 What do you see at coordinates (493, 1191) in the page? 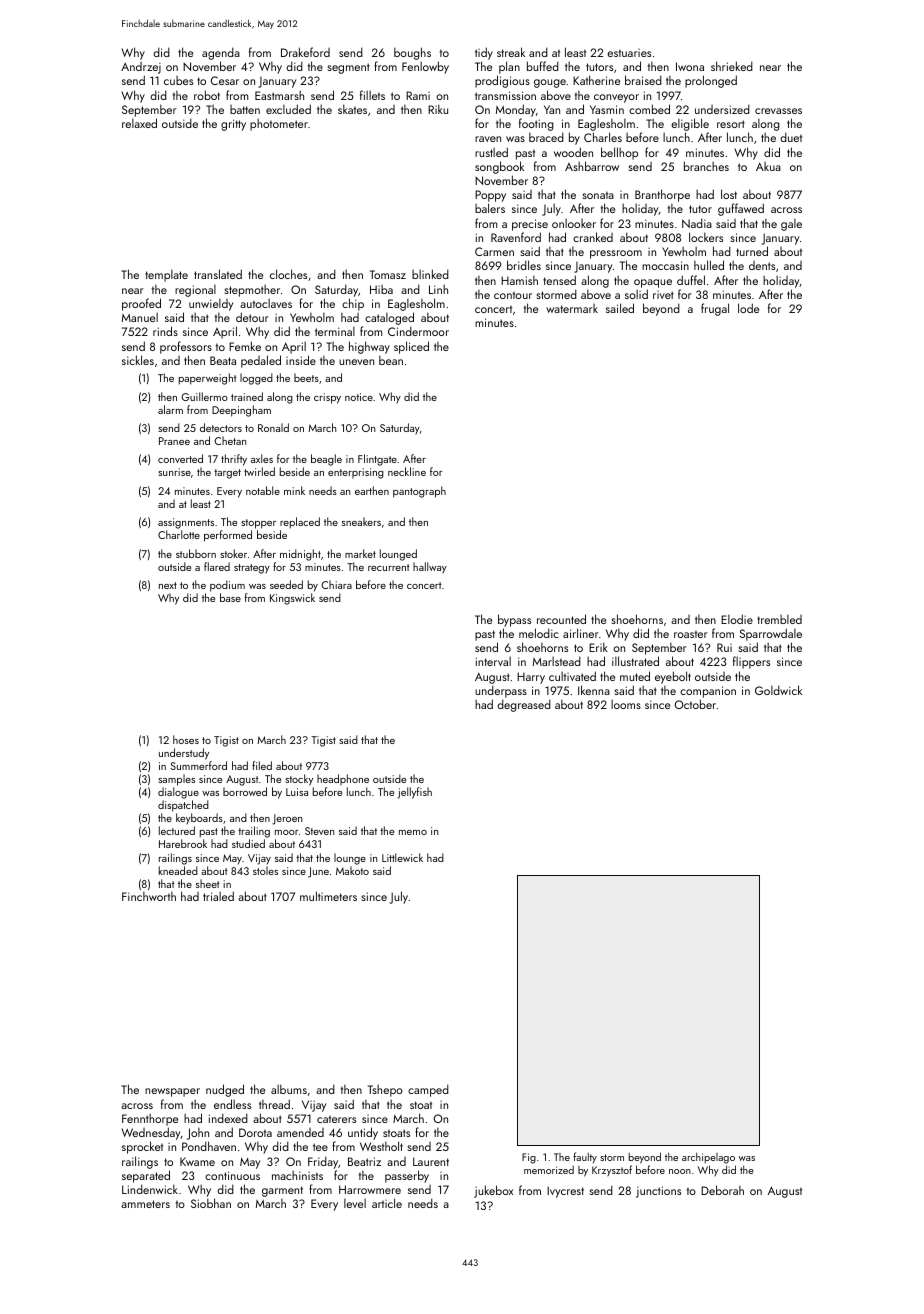
I see `jukebox` at bounding box center [493, 1191].
